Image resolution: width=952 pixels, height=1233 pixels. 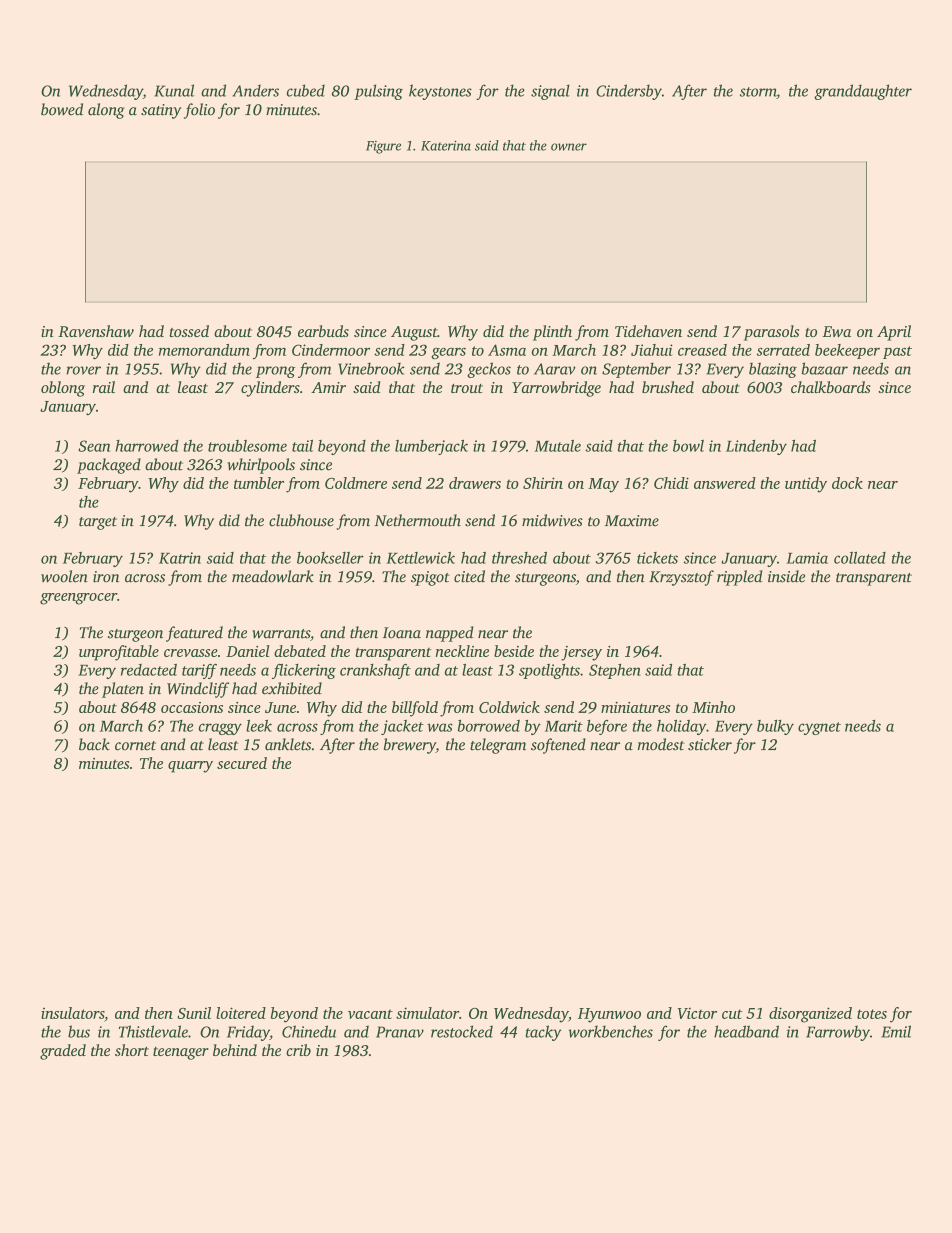 What do you see at coordinates (863, 92) in the screenshot?
I see `granddaughter` at bounding box center [863, 92].
